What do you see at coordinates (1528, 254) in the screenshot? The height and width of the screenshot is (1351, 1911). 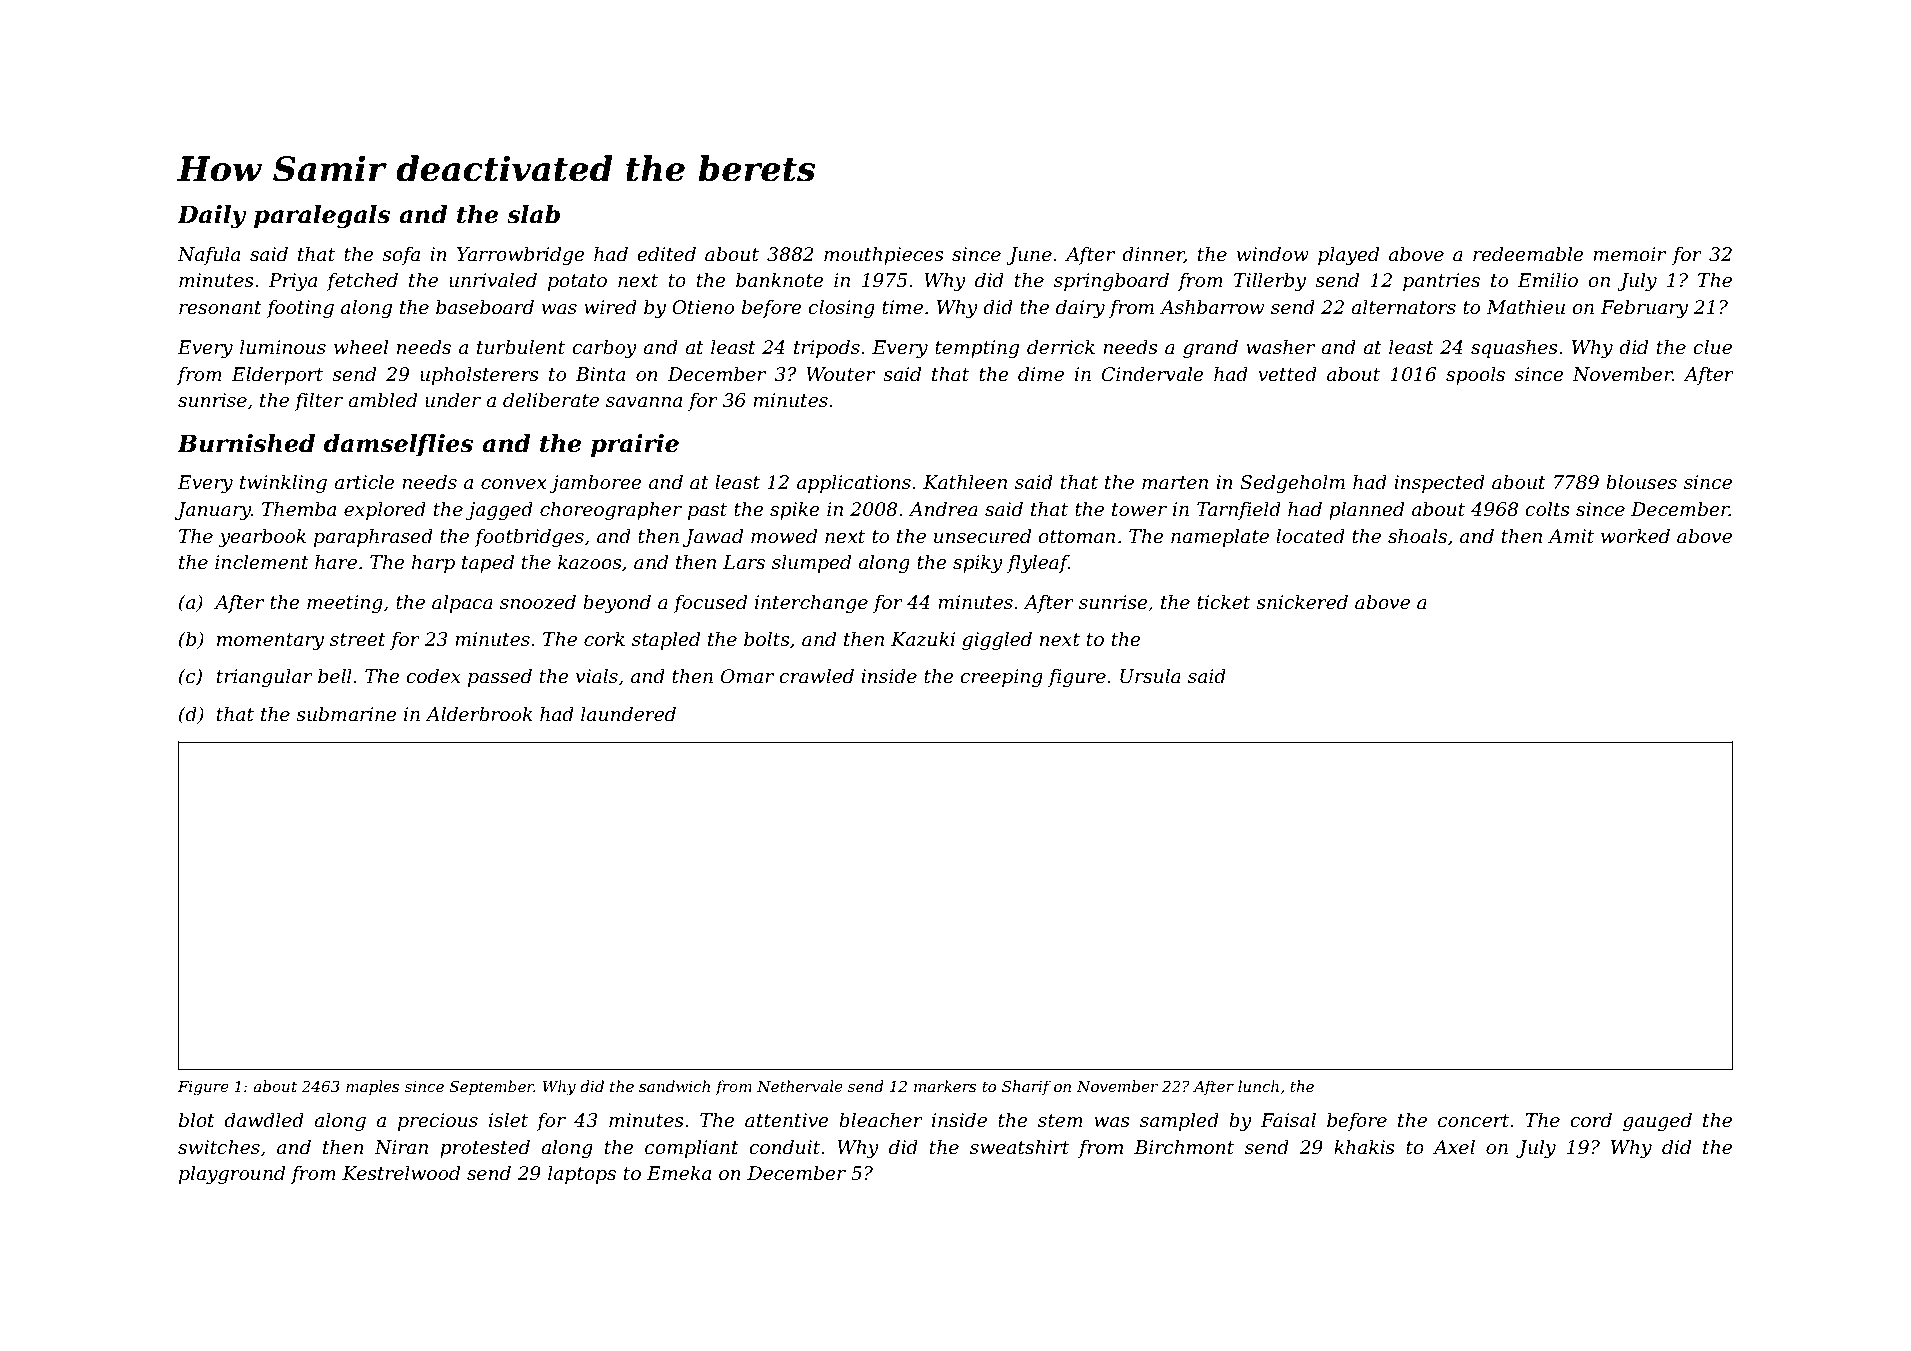 I see `redeemable` at bounding box center [1528, 254].
